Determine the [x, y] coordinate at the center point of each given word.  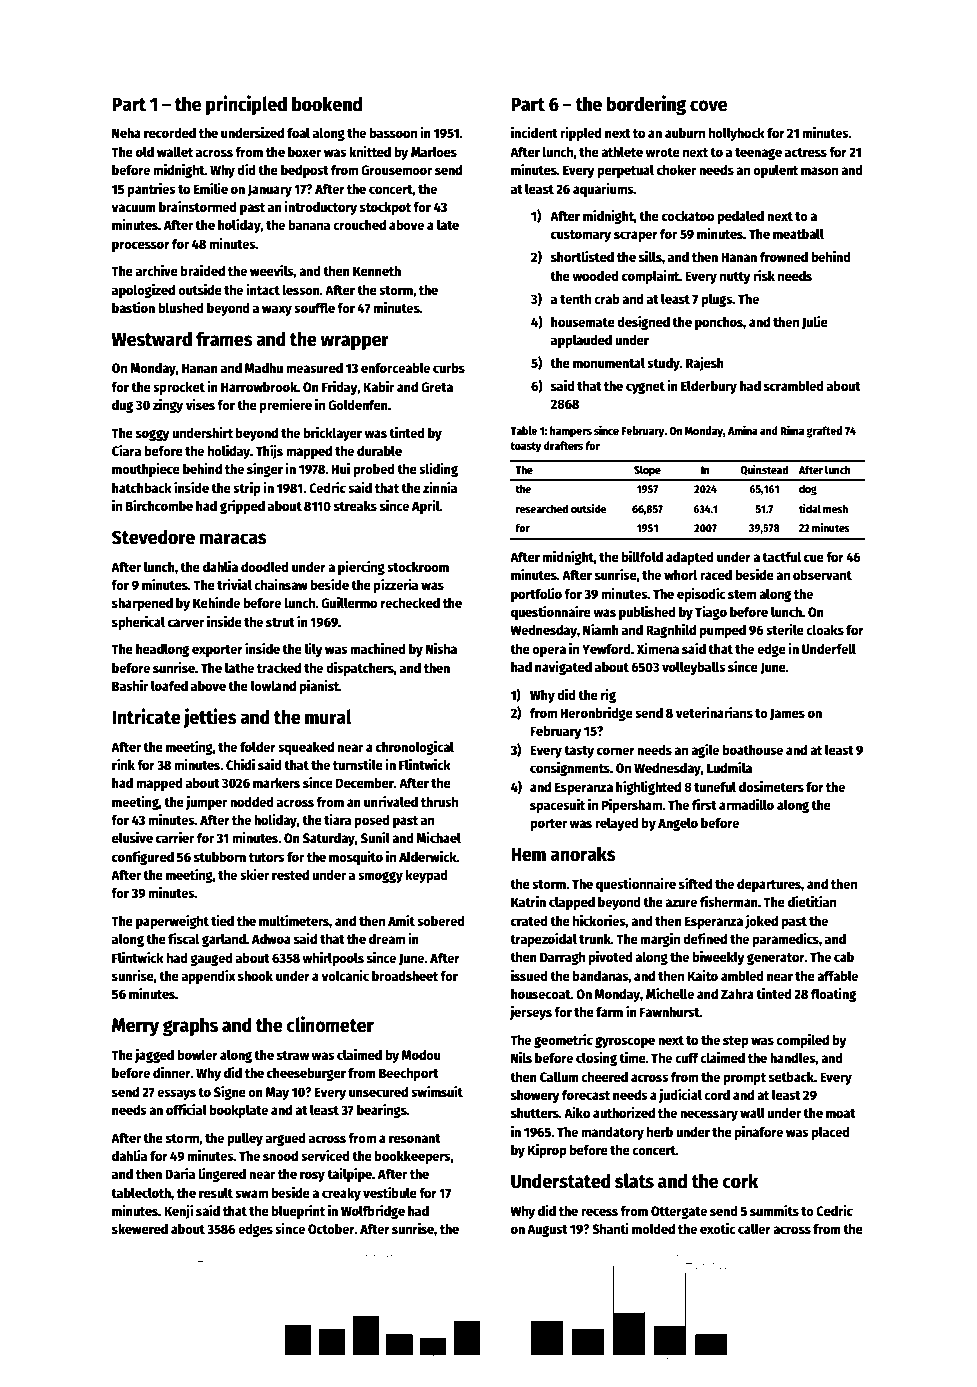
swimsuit [437, 1091]
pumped [723, 631]
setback [791, 1076]
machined [378, 648]
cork [740, 1181]
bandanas [600, 975]
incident [534, 132]
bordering [646, 105]
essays [176, 1094]
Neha [126, 132]
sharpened [142, 604]
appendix [209, 977]
